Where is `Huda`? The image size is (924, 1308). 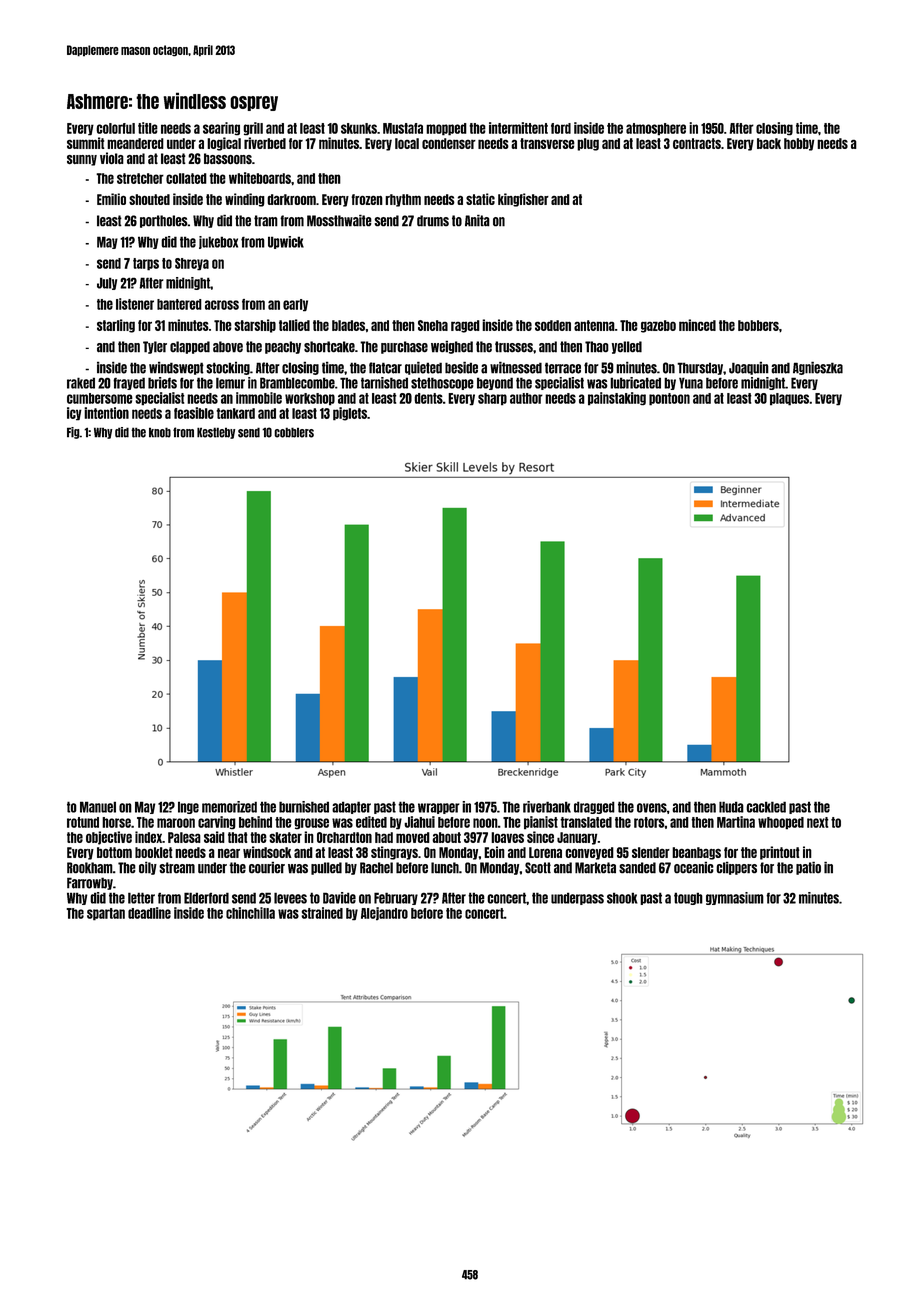 Huda is located at coordinates (731, 807).
